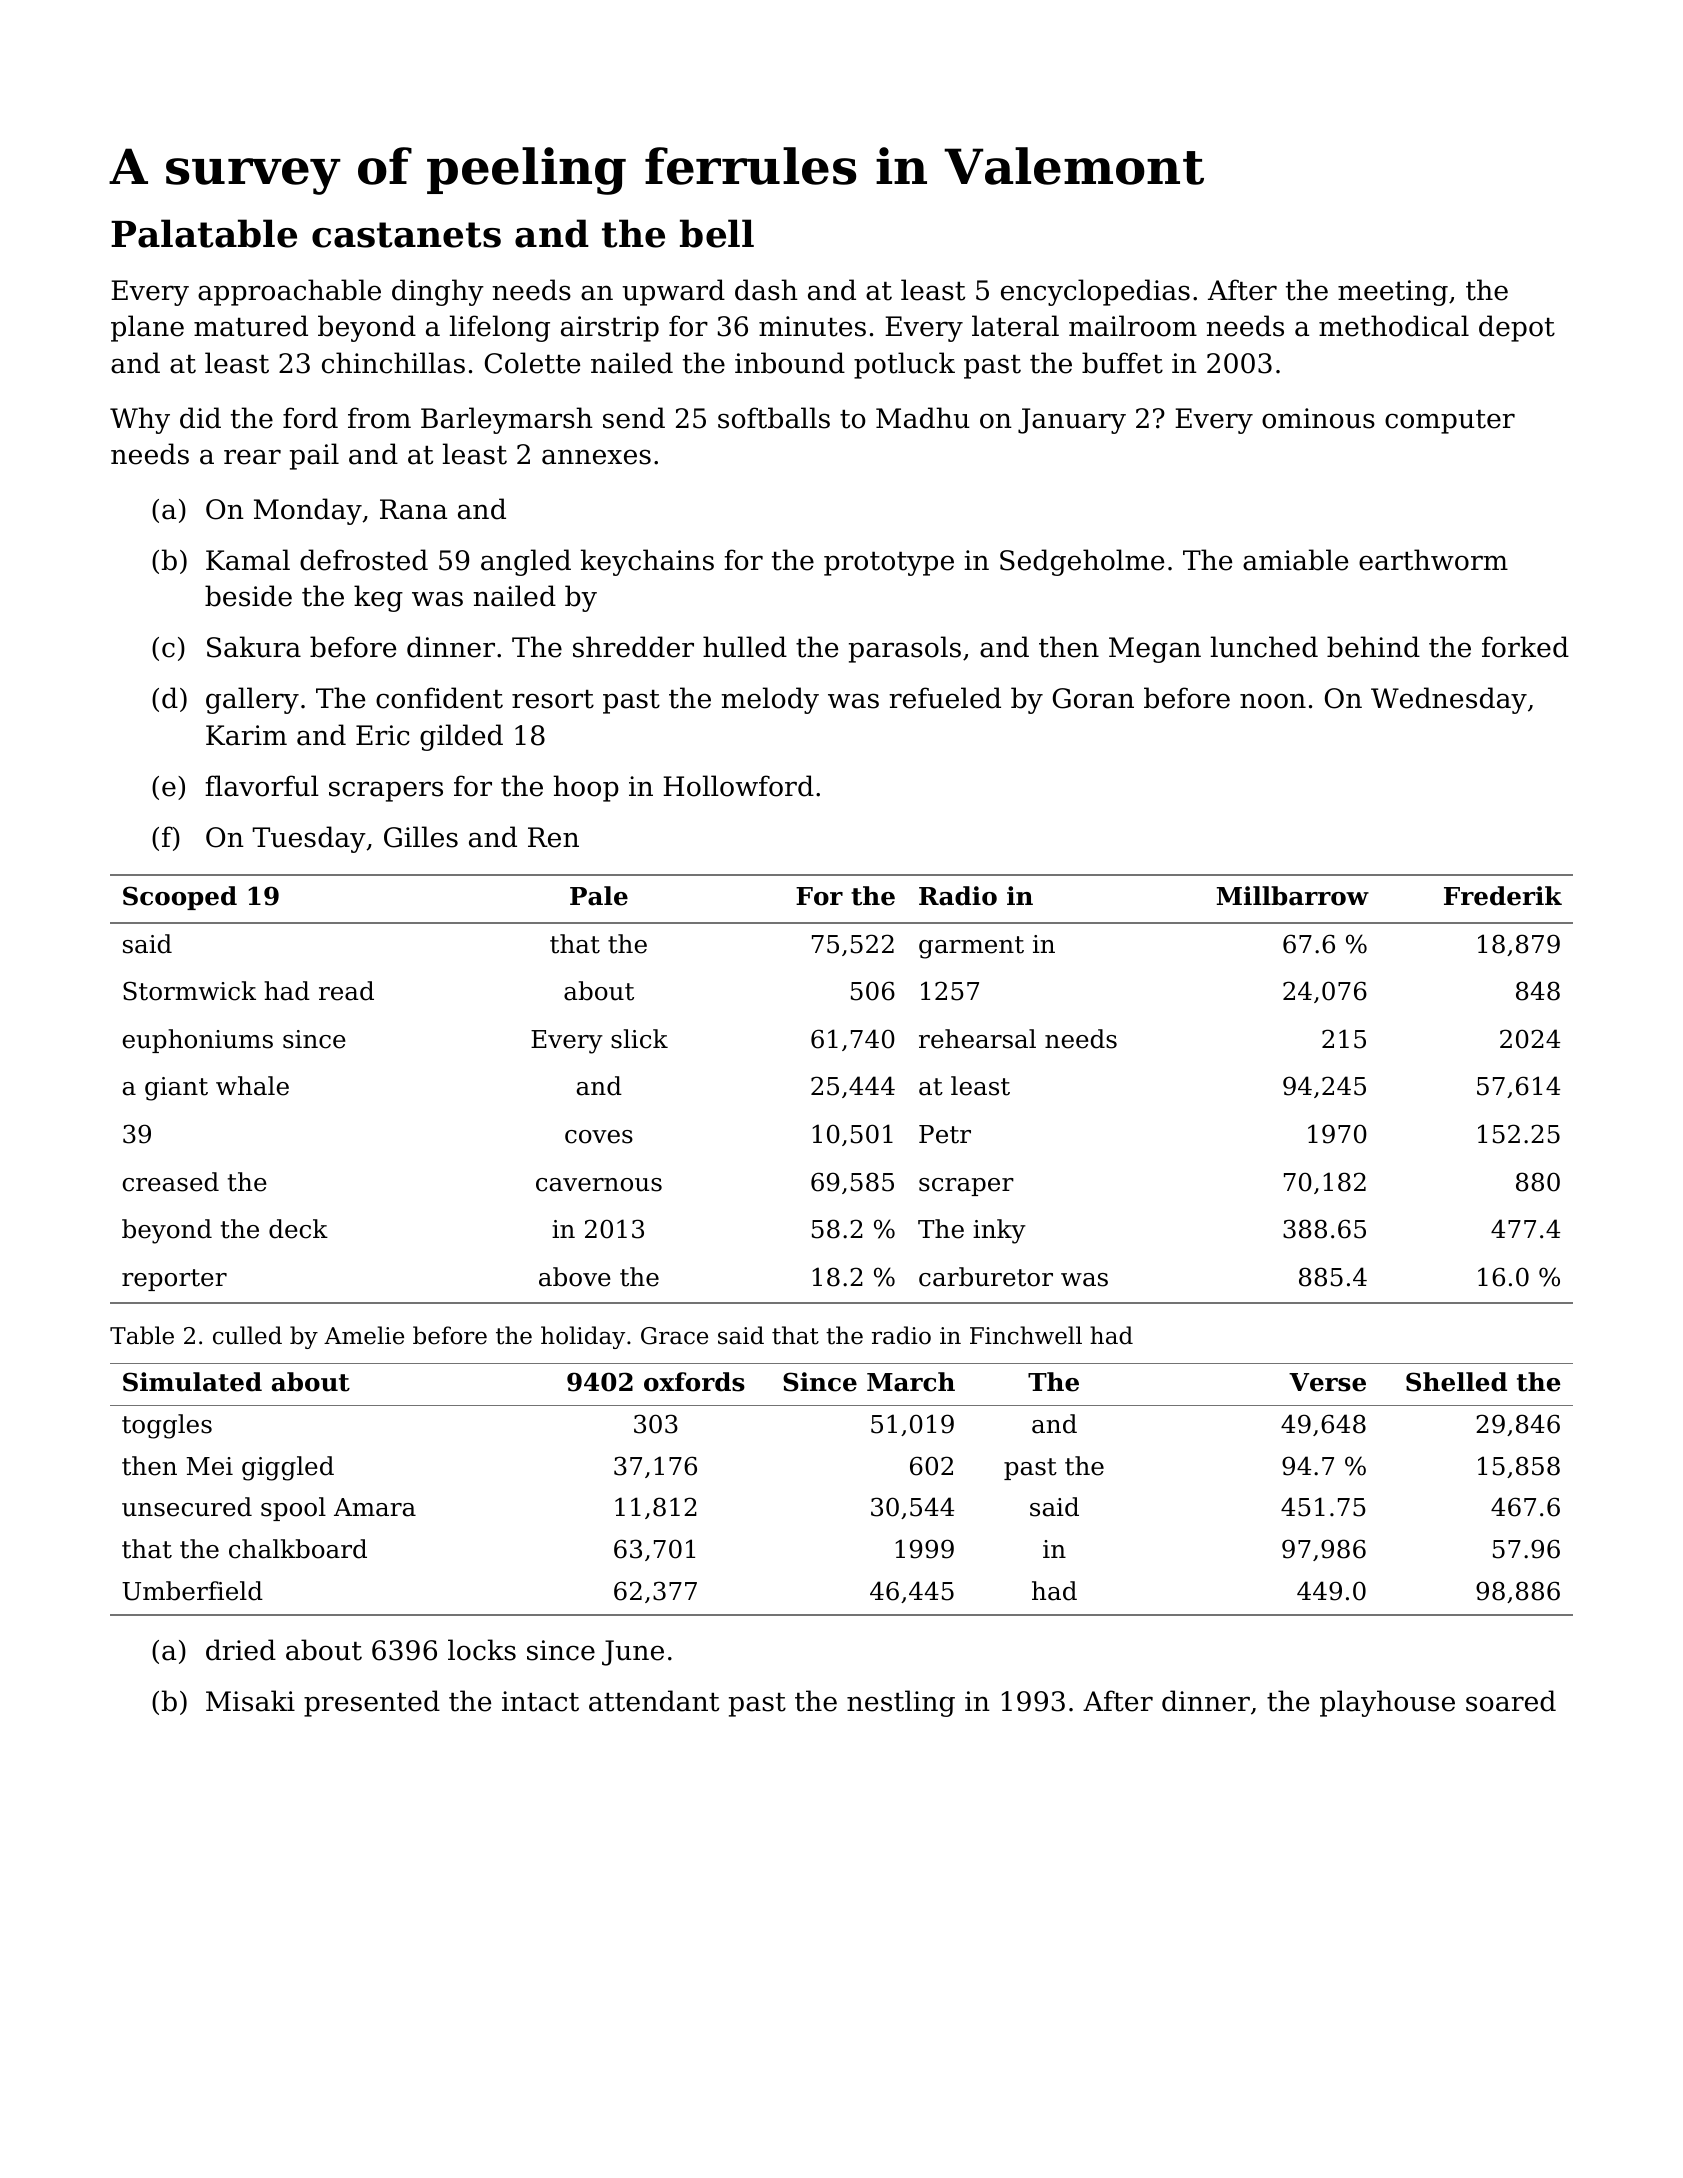 This page has width=1683, height=2178. I want to click on meeting, so click(1393, 293).
